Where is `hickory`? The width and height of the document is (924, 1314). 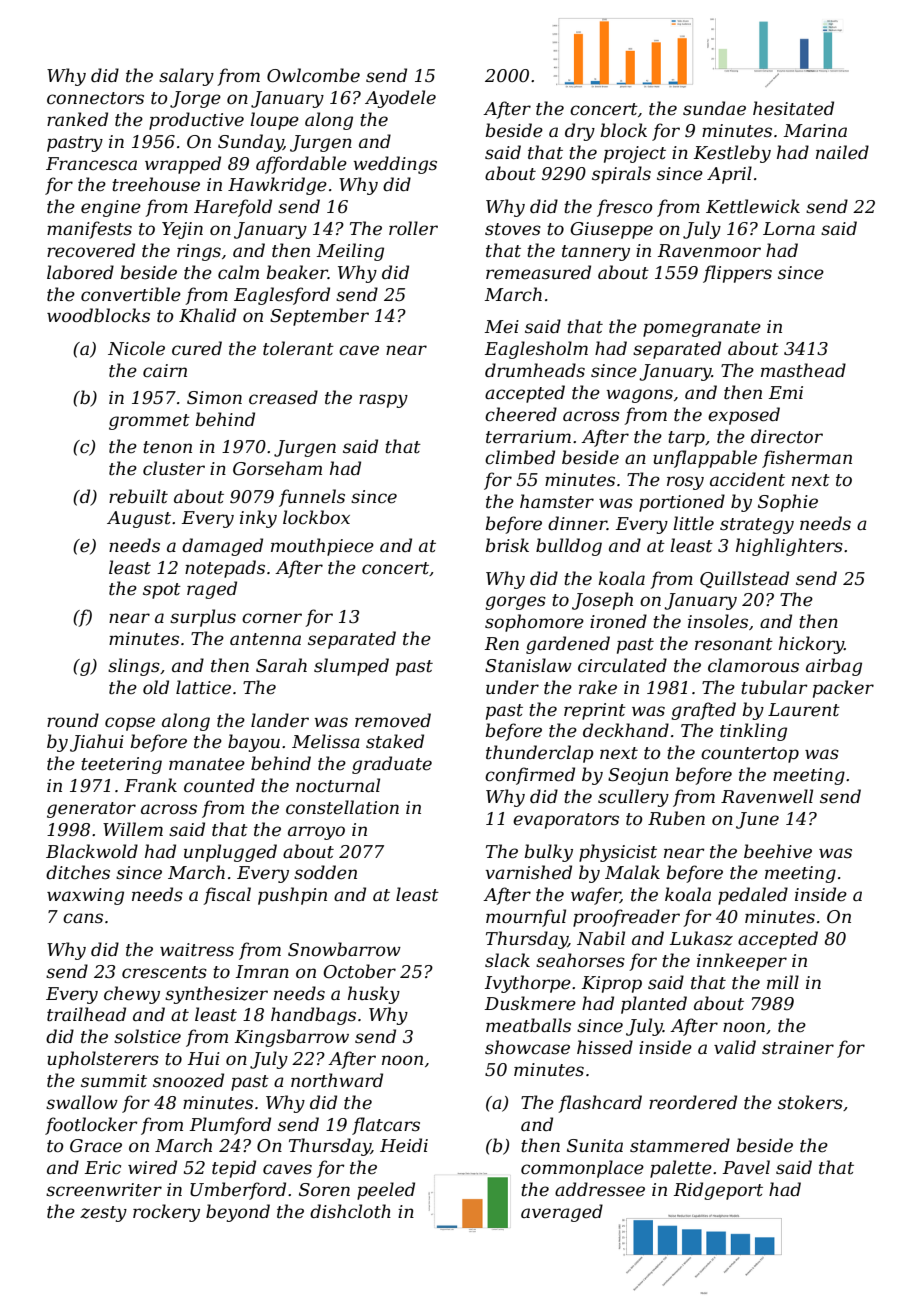
hickory is located at coordinates (811, 645).
